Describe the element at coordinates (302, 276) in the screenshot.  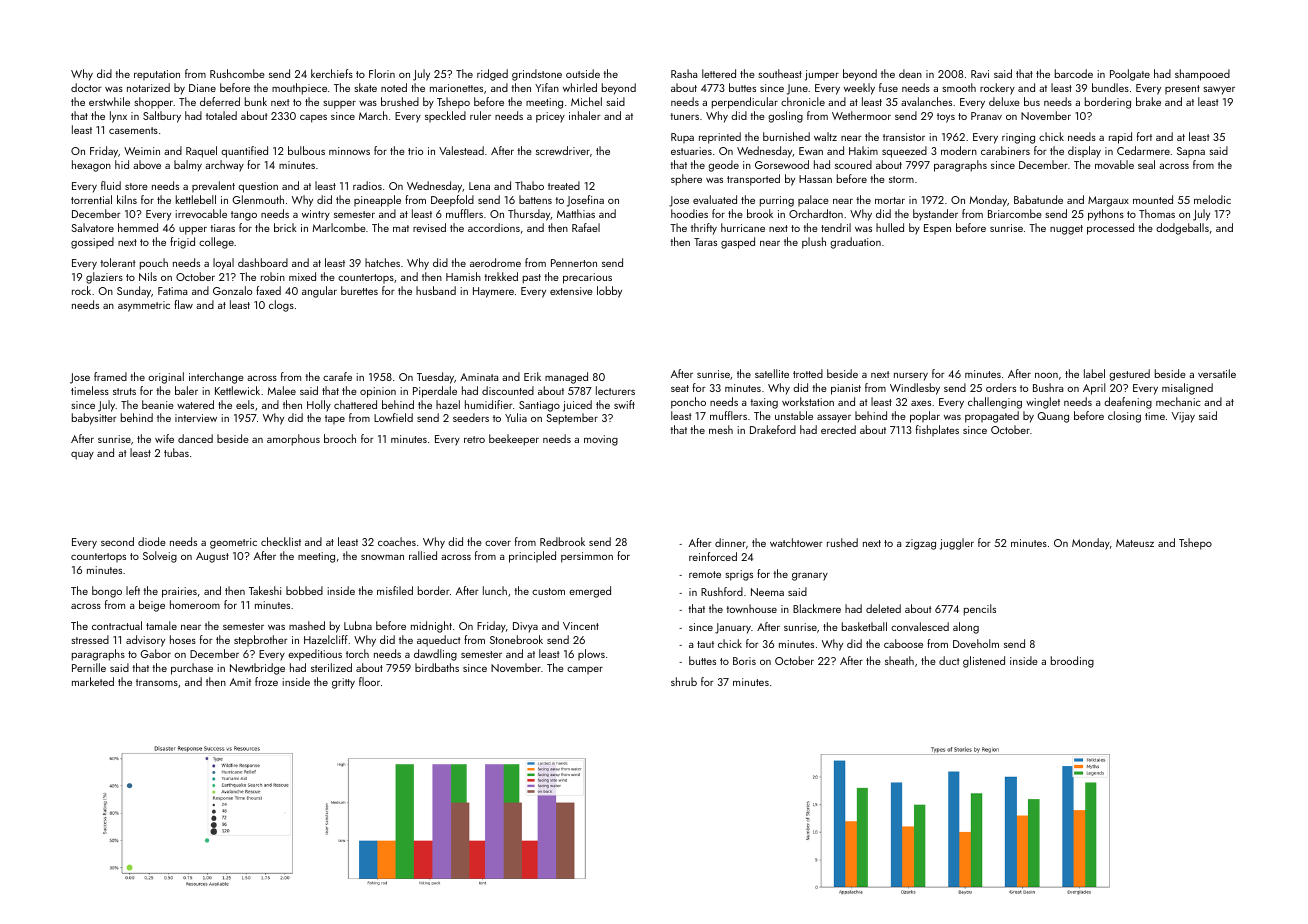
I see `mixed` at that location.
